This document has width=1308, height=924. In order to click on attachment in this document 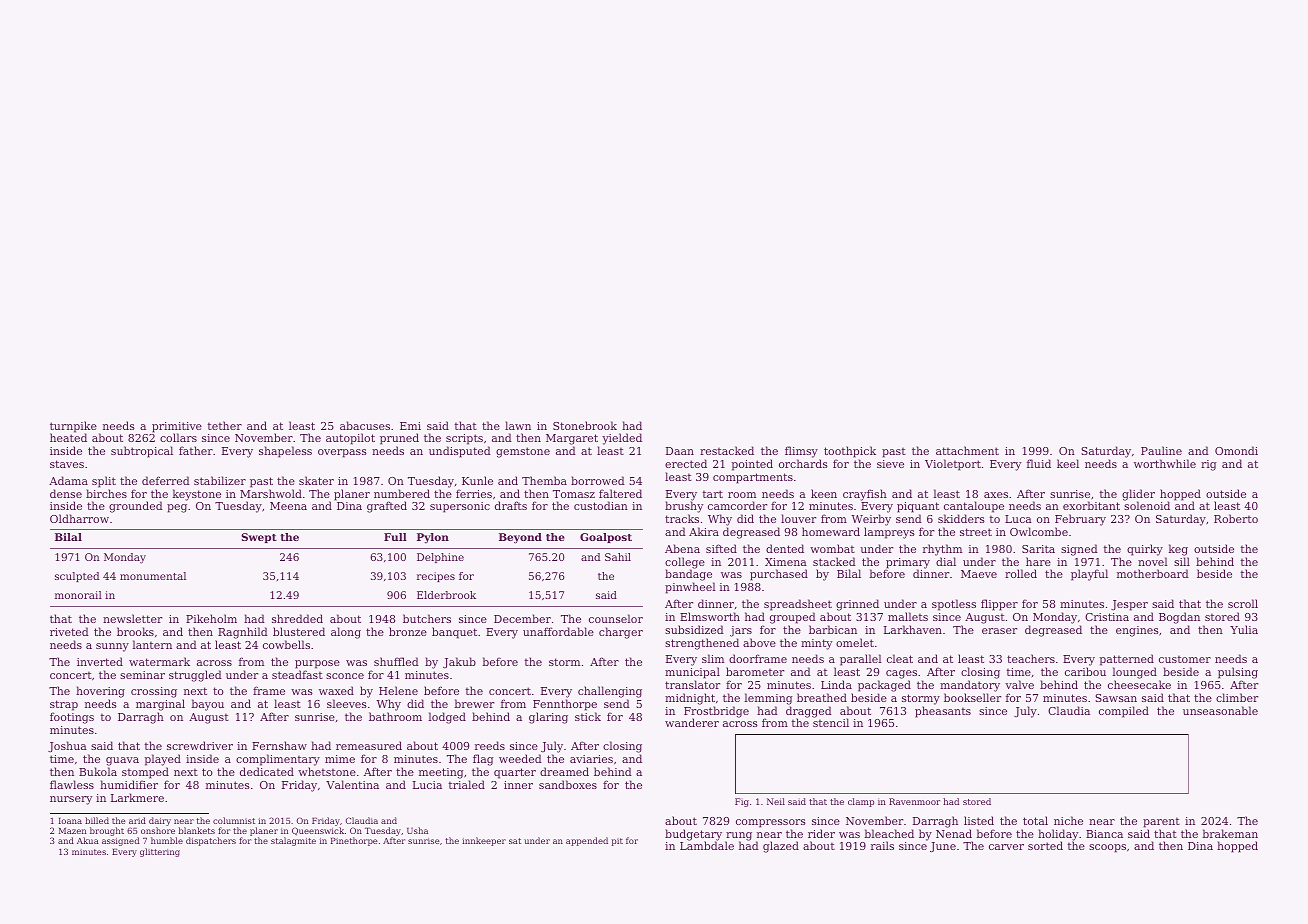, I will do `click(967, 450)`.
